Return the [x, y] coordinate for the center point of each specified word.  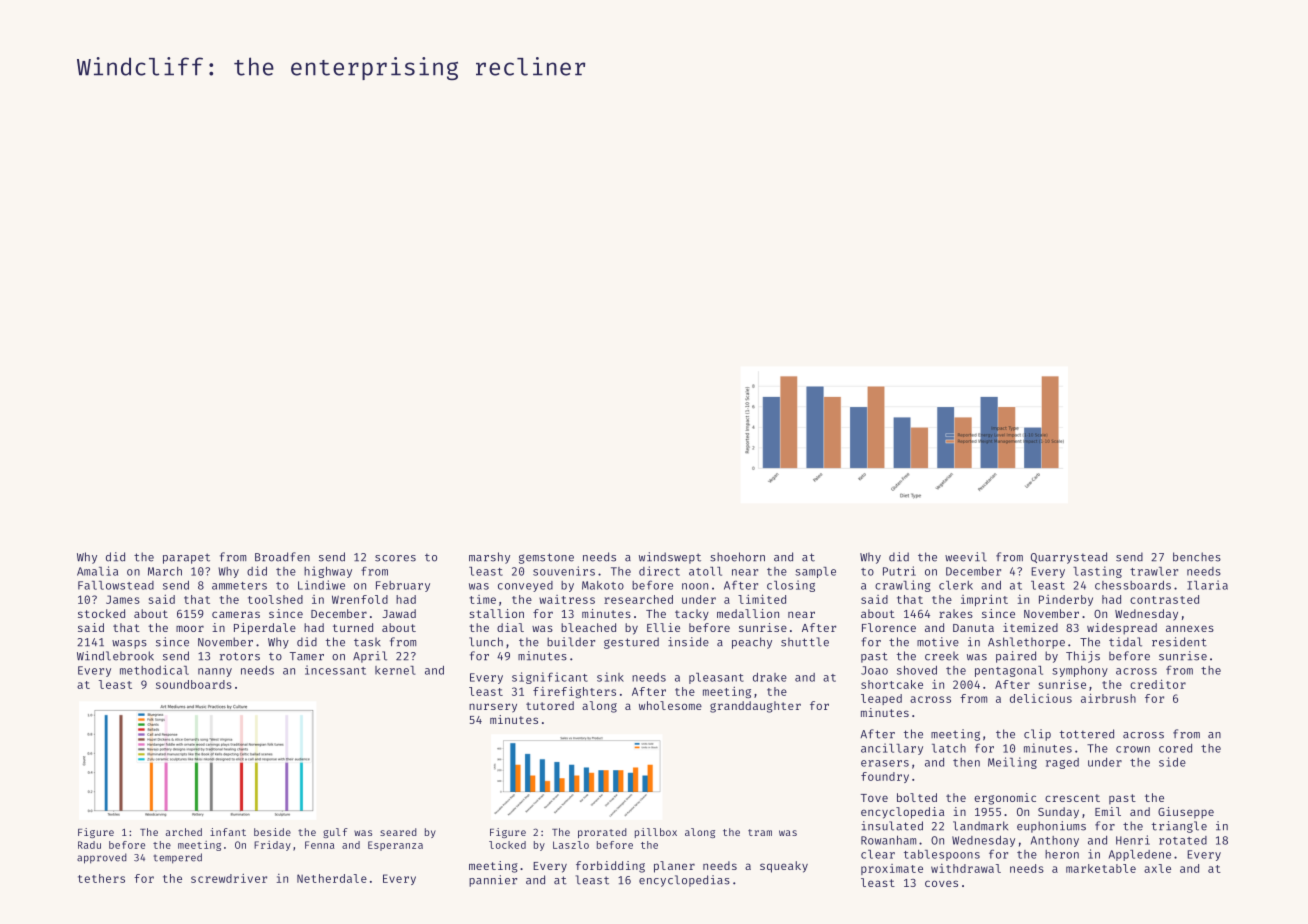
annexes [1190, 628]
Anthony [1055, 841]
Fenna [320, 845]
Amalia [97, 571]
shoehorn [737, 557]
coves [941, 883]
